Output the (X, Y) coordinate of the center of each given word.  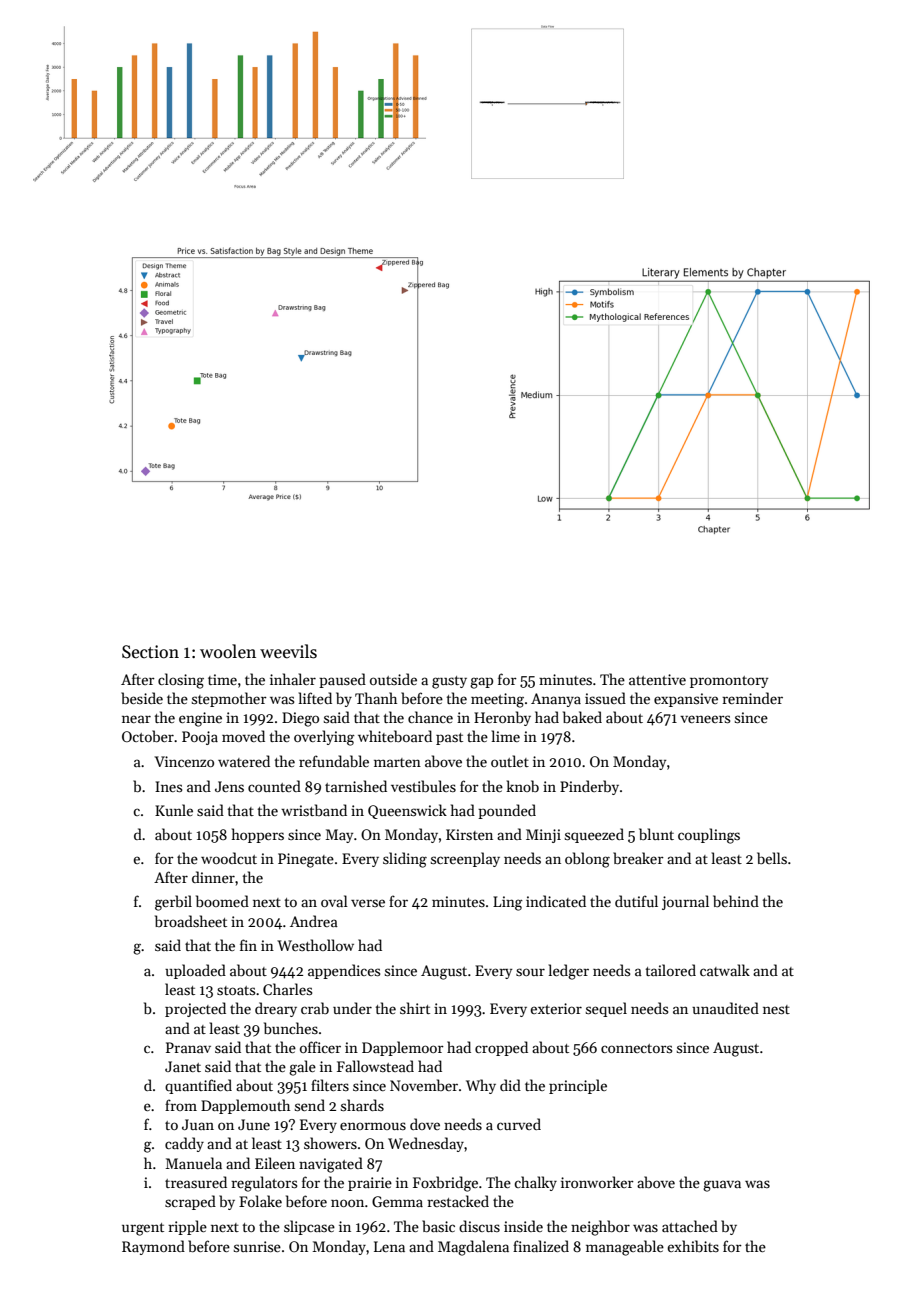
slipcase (309, 1227)
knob (522, 786)
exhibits (693, 1246)
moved (243, 736)
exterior (556, 1008)
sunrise (257, 1246)
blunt (656, 834)
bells (772, 858)
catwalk (725, 970)
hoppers (258, 835)
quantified (198, 1086)
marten (397, 762)
